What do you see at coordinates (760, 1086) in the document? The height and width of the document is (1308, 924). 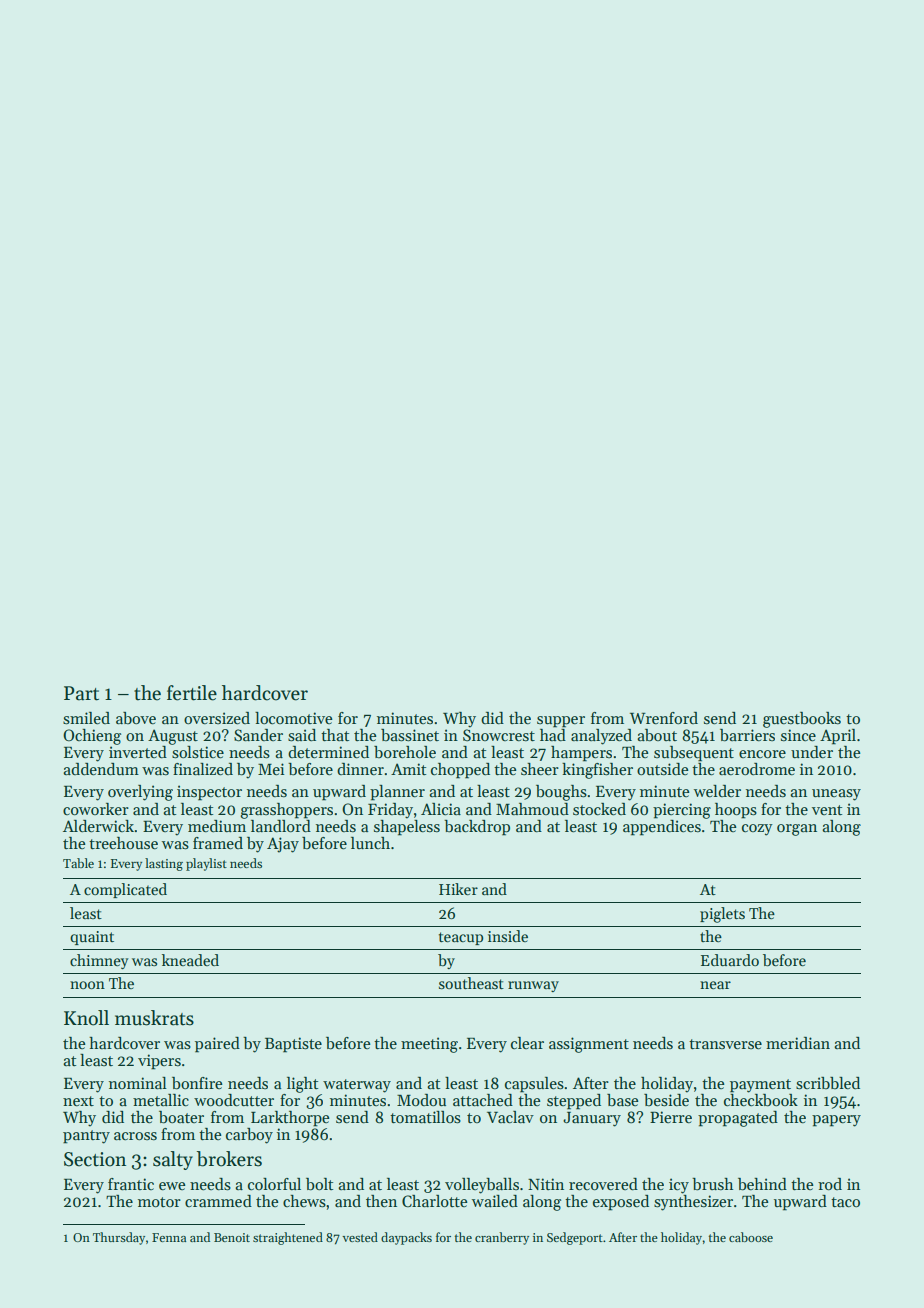 I see `payment` at bounding box center [760, 1086].
